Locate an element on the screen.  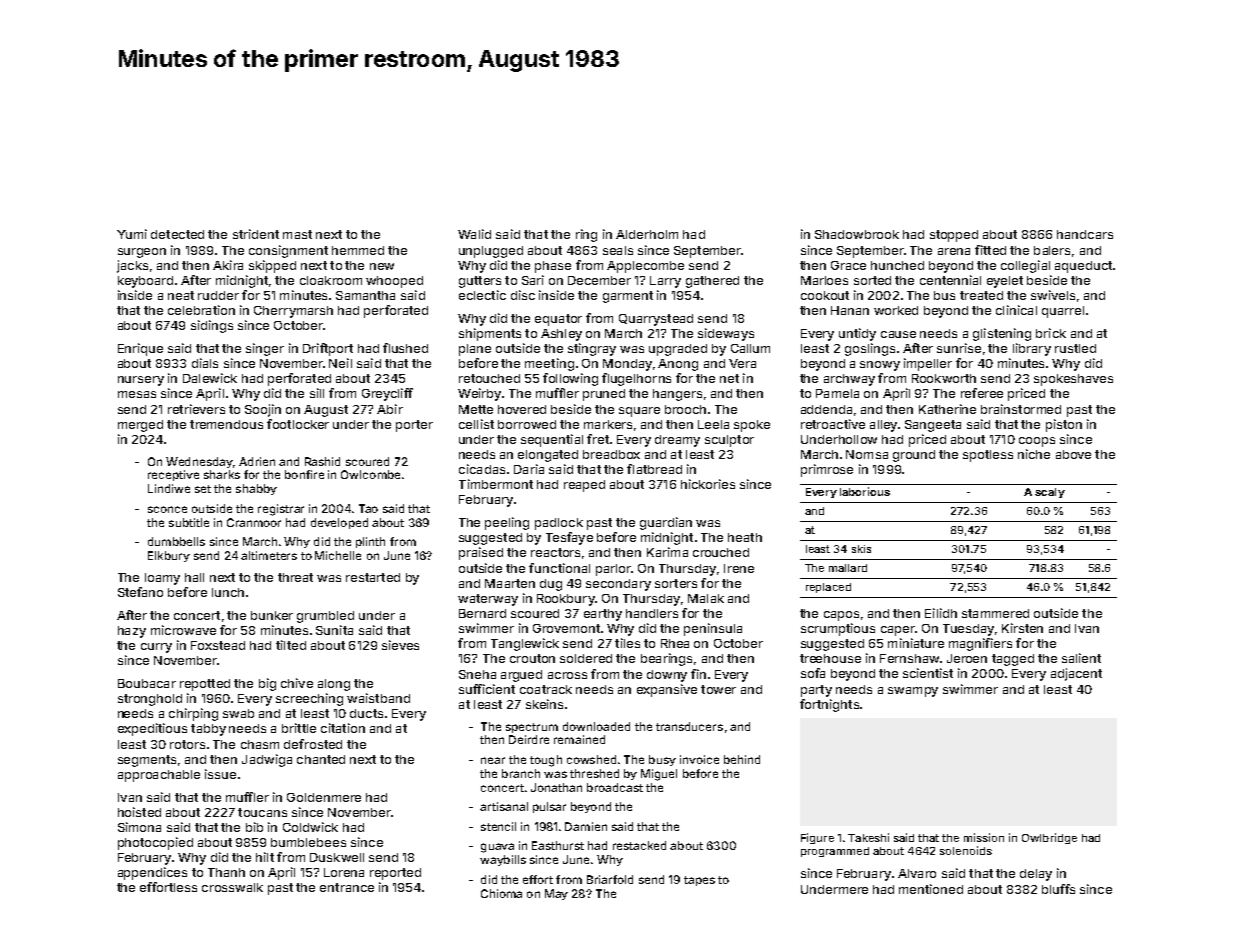
spotless is located at coordinates (988, 456).
